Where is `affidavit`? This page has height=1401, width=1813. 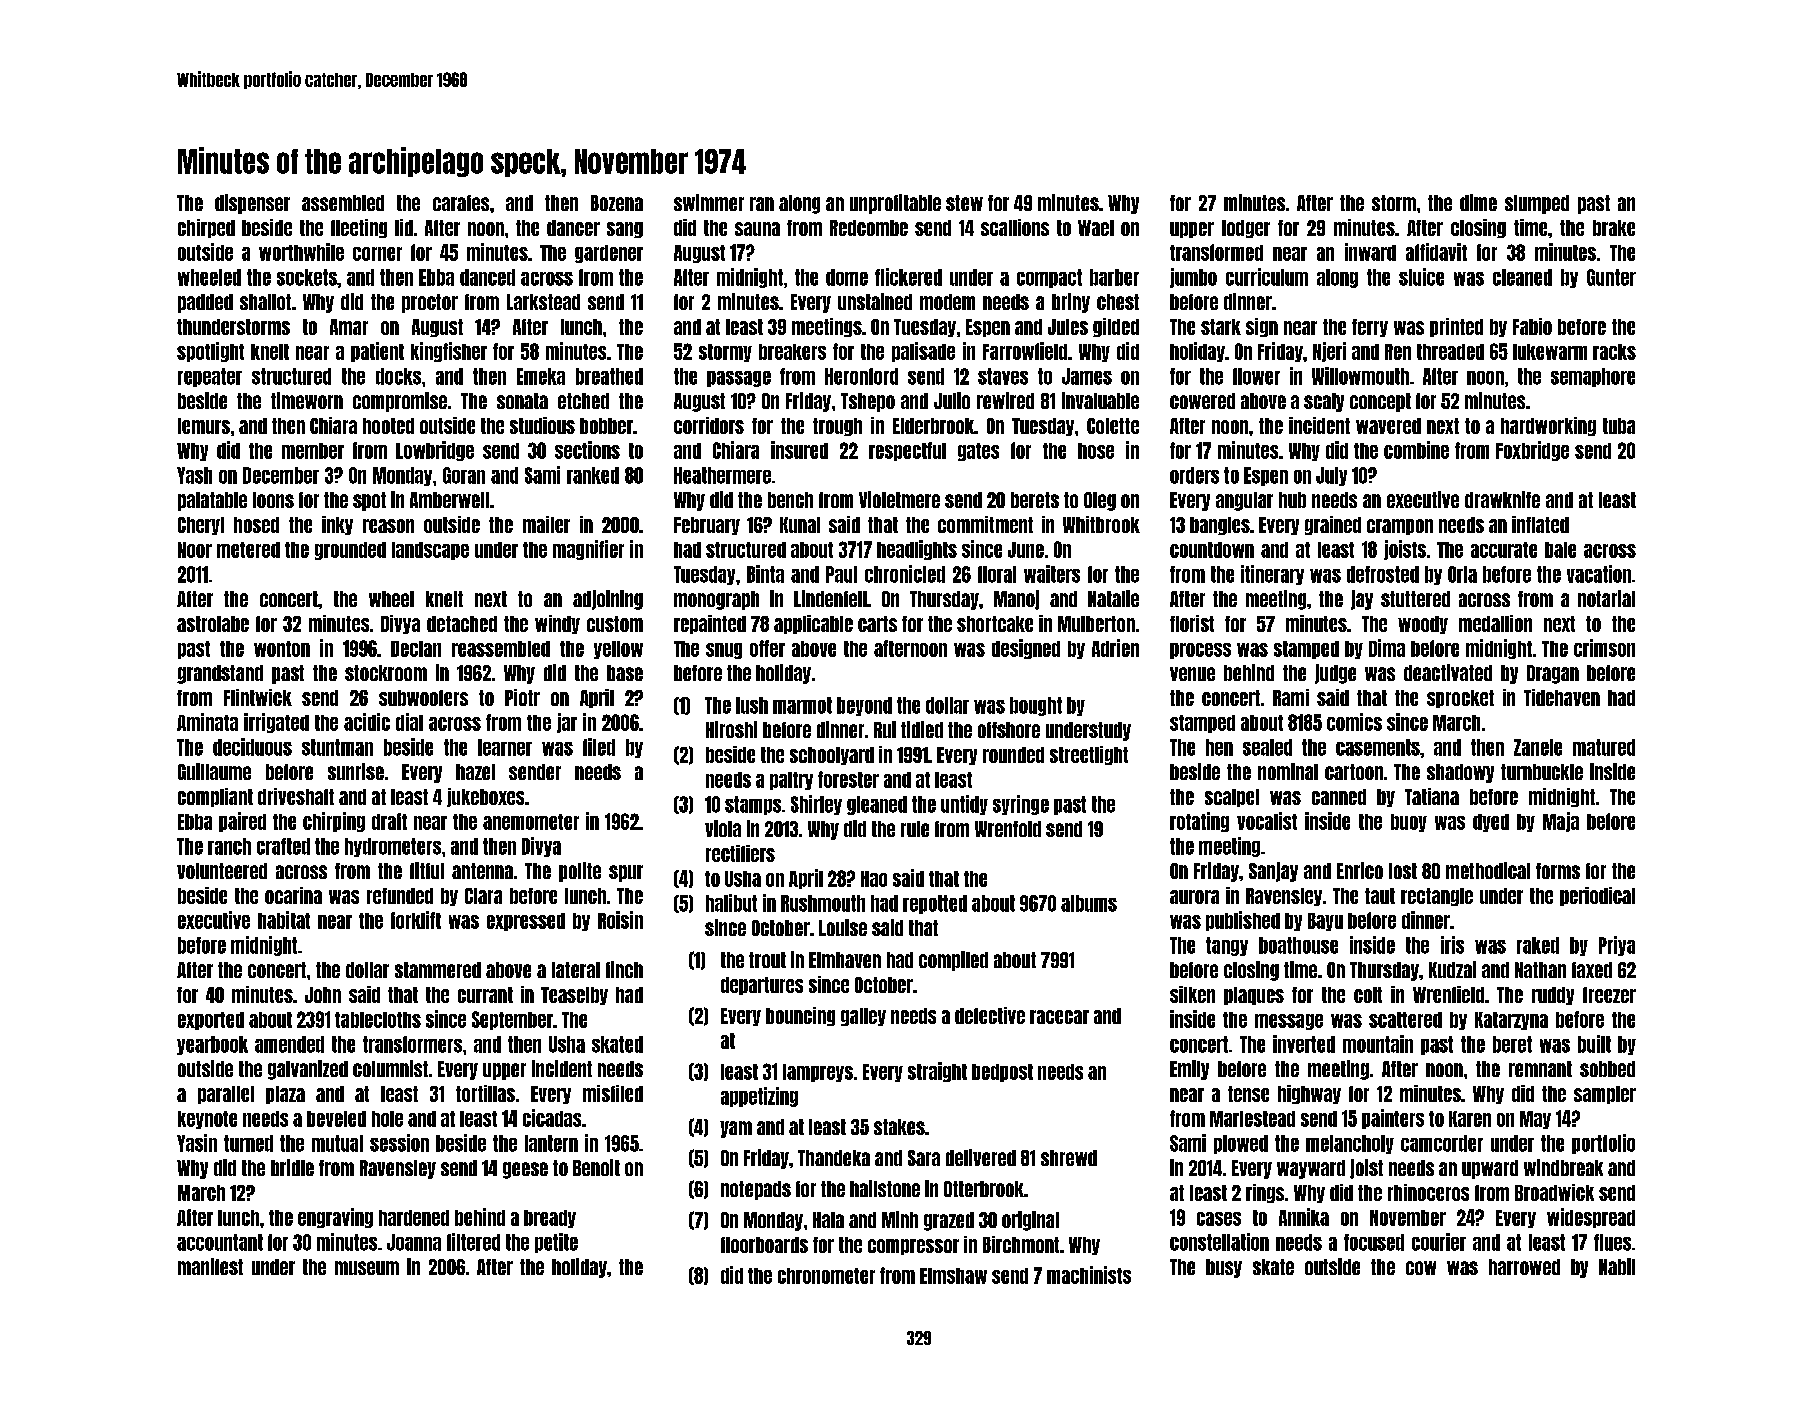
affidavit is located at coordinates (1436, 252).
